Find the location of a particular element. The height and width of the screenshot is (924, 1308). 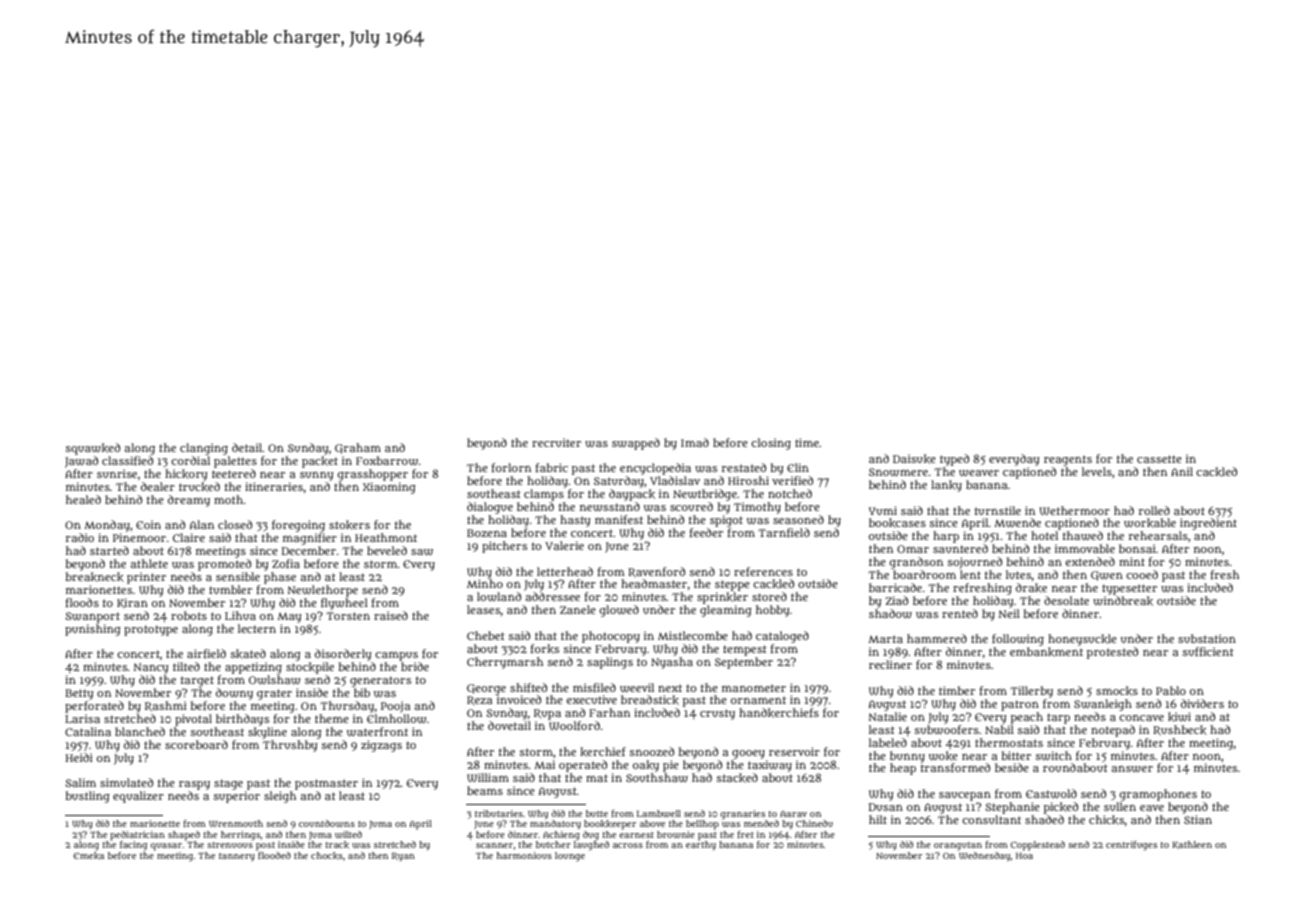

hobby is located at coordinates (773, 611).
